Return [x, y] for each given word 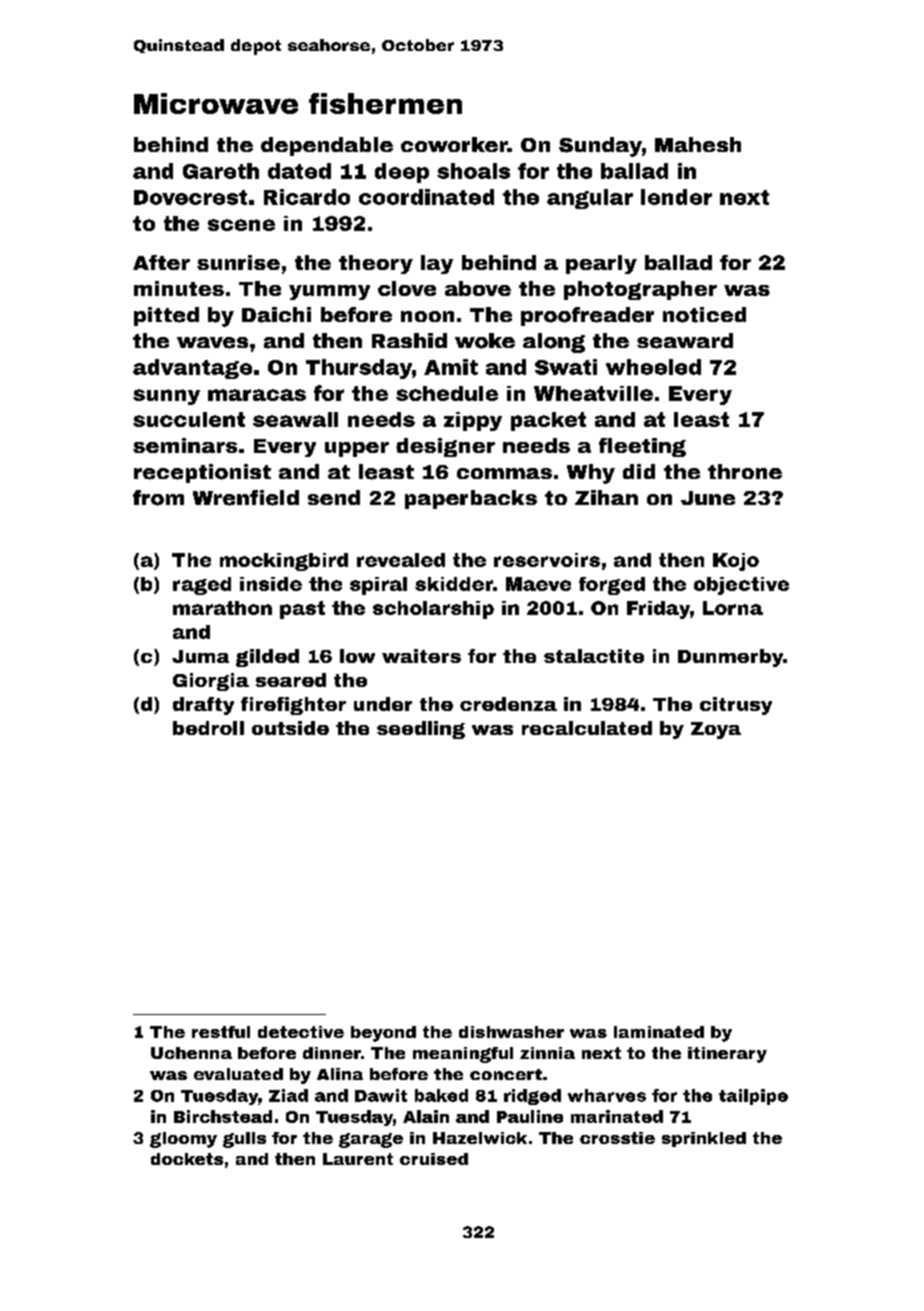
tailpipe [753, 1097]
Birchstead [223, 1116]
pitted [166, 316]
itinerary [727, 1055]
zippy [473, 421]
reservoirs [547, 560]
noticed [704, 315]
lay [437, 264]
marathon [222, 608]
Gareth [221, 171]
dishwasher [511, 1032]
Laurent [358, 1159]
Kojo [736, 562]
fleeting [642, 447]
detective [301, 1032]
